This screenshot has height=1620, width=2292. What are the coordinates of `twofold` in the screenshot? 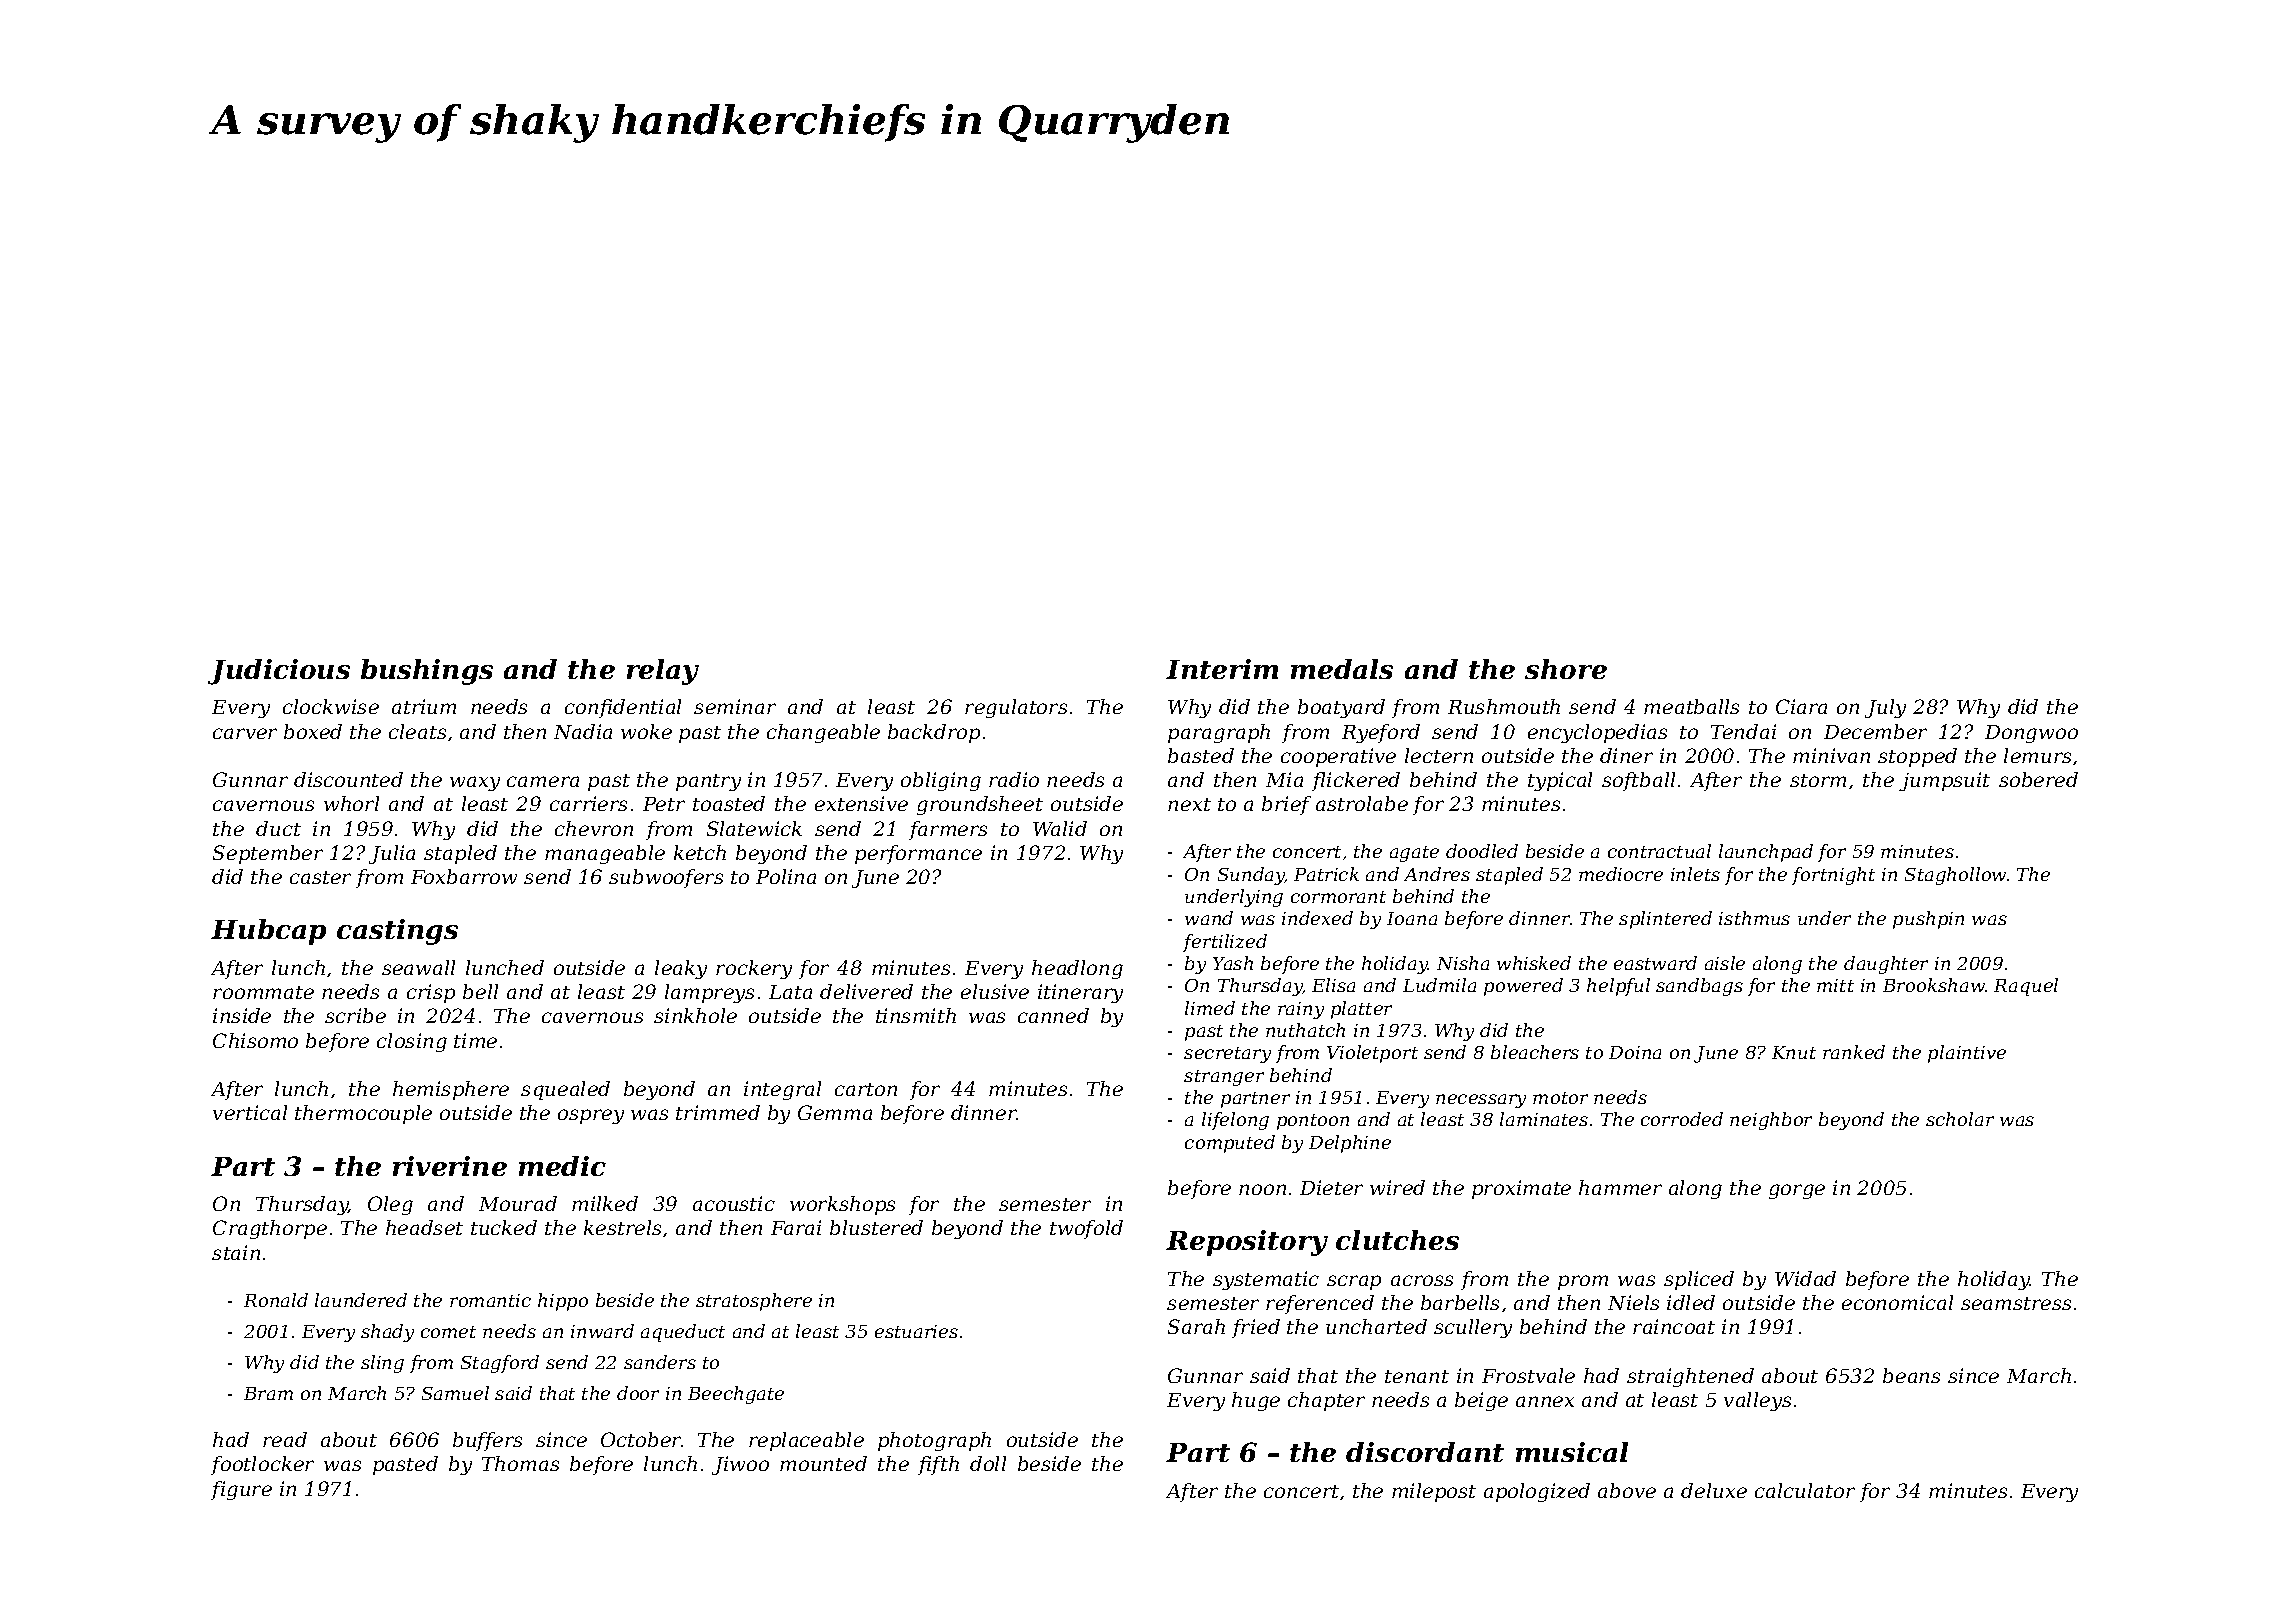 It's located at (1086, 1229).
